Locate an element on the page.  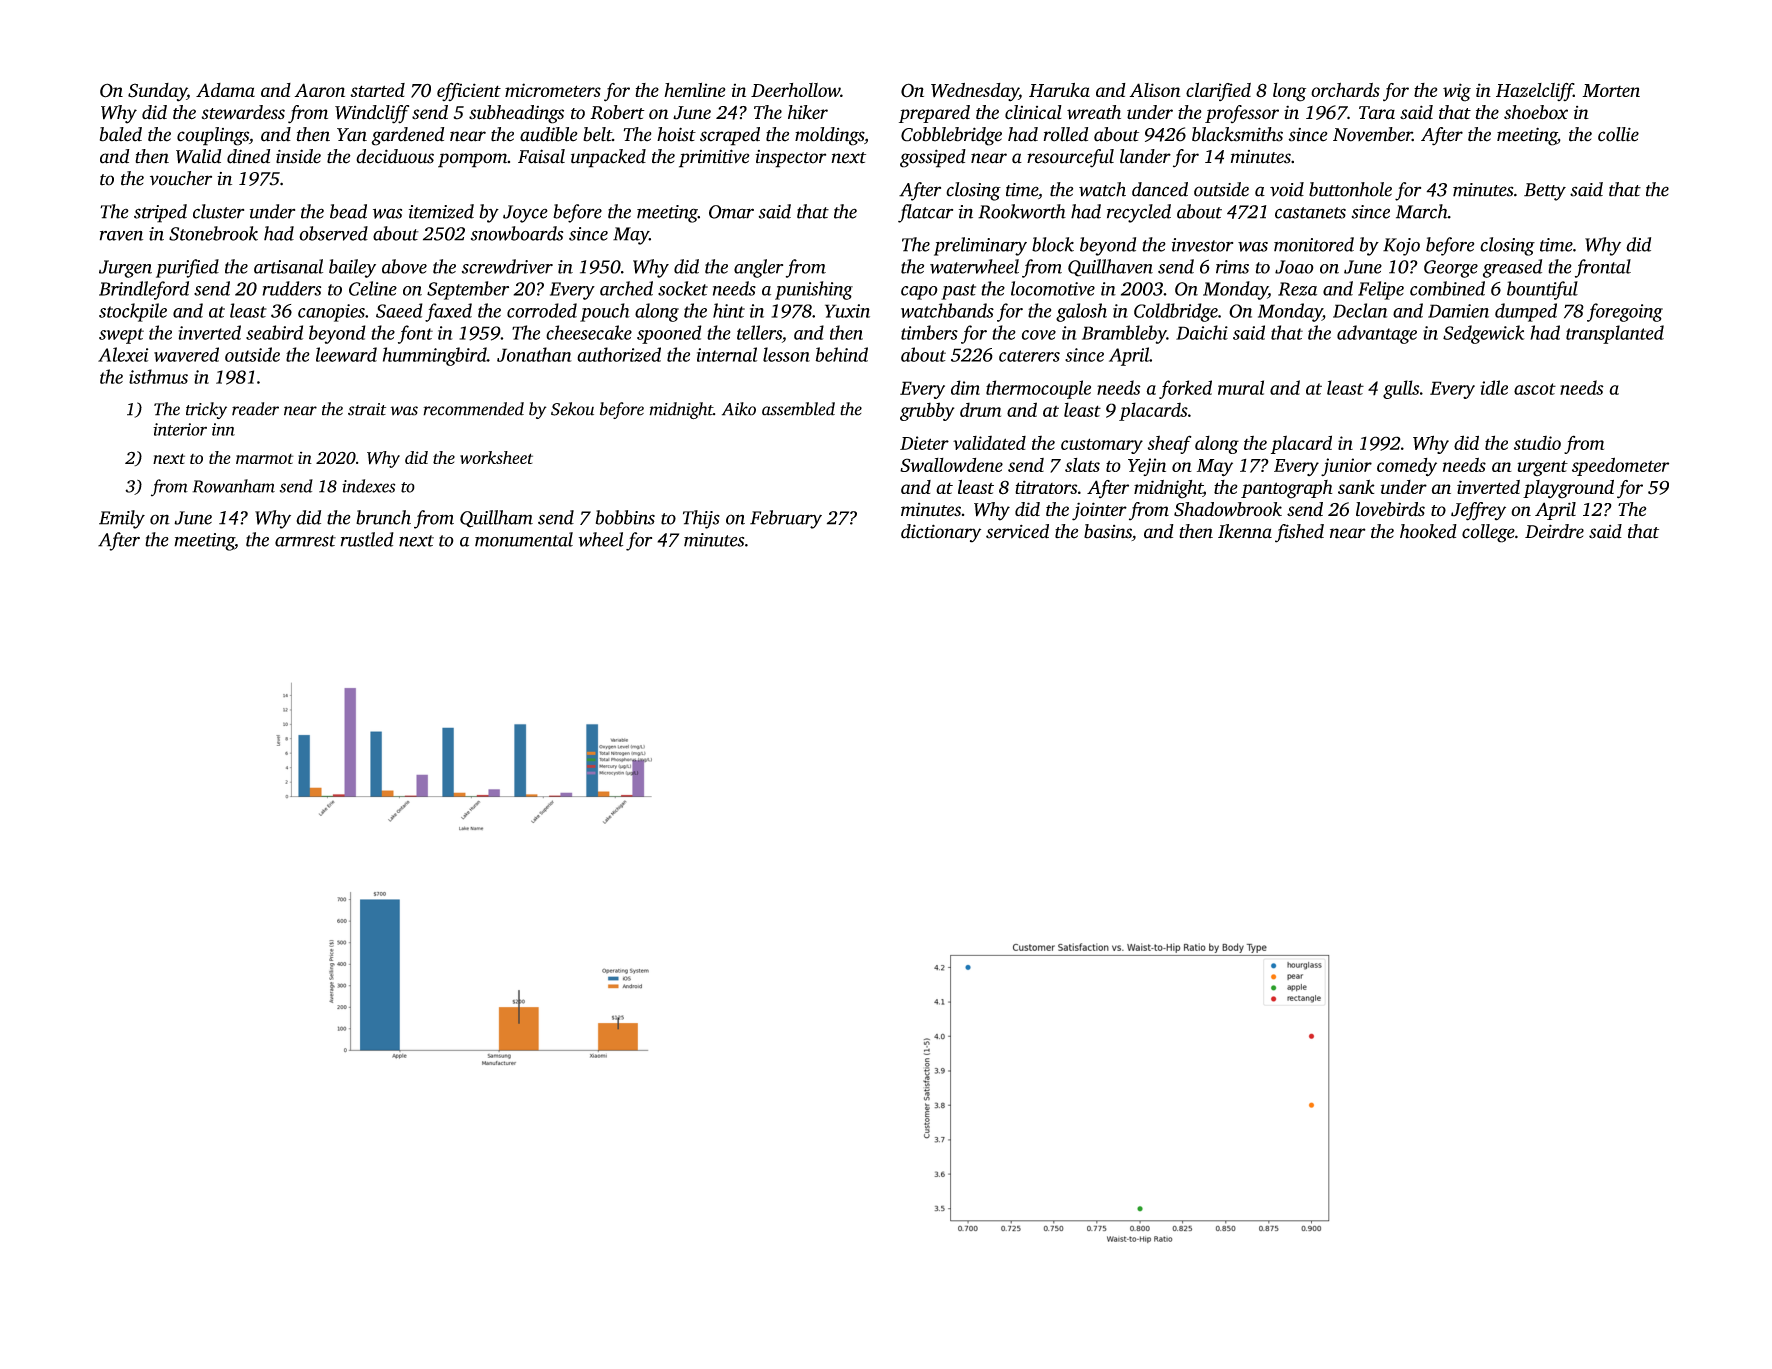
cheesecake is located at coordinates (589, 332).
